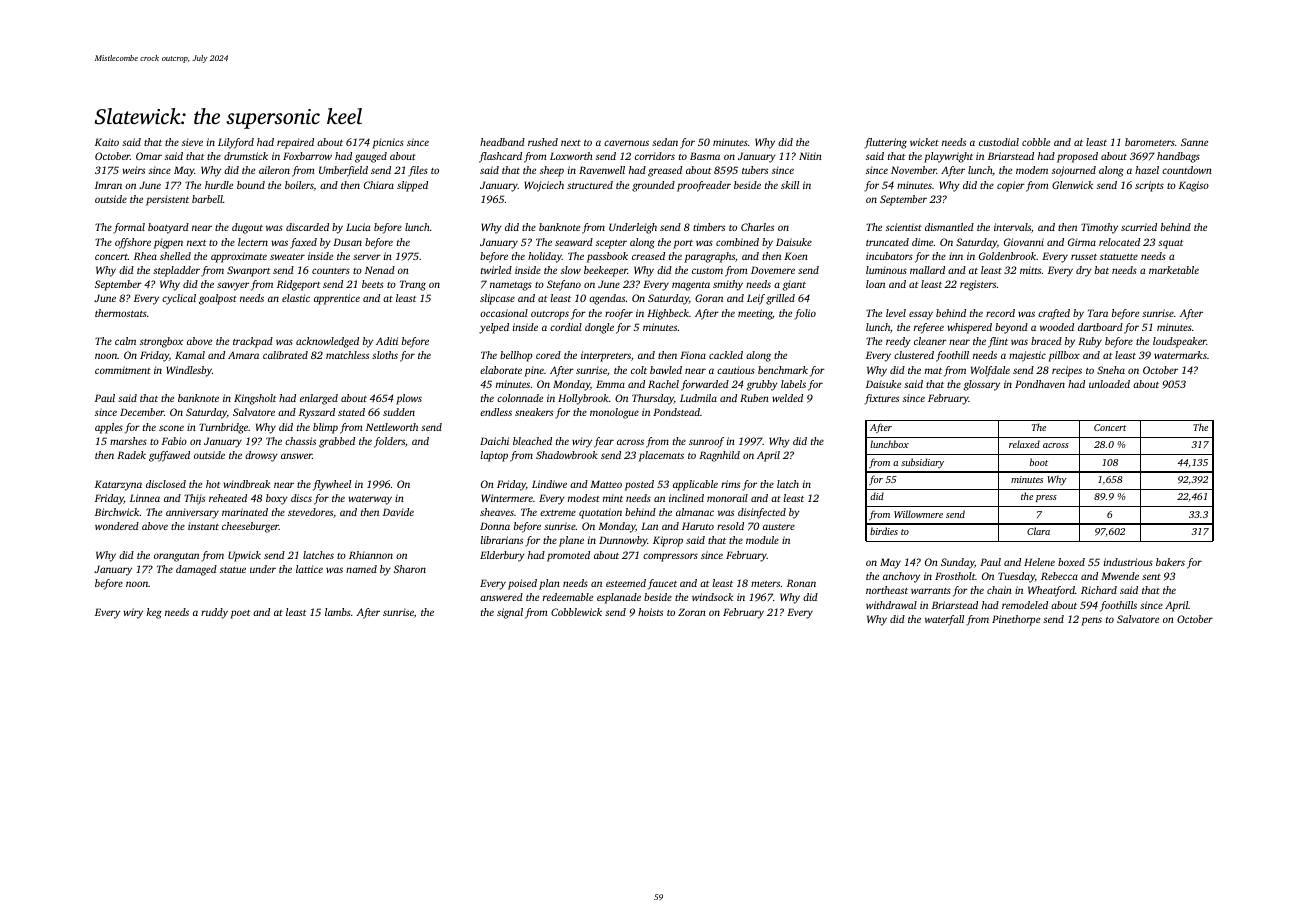 Image resolution: width=1308 pixels, height=924 pixels. I want to click on Kaito, so click(107, 142).
